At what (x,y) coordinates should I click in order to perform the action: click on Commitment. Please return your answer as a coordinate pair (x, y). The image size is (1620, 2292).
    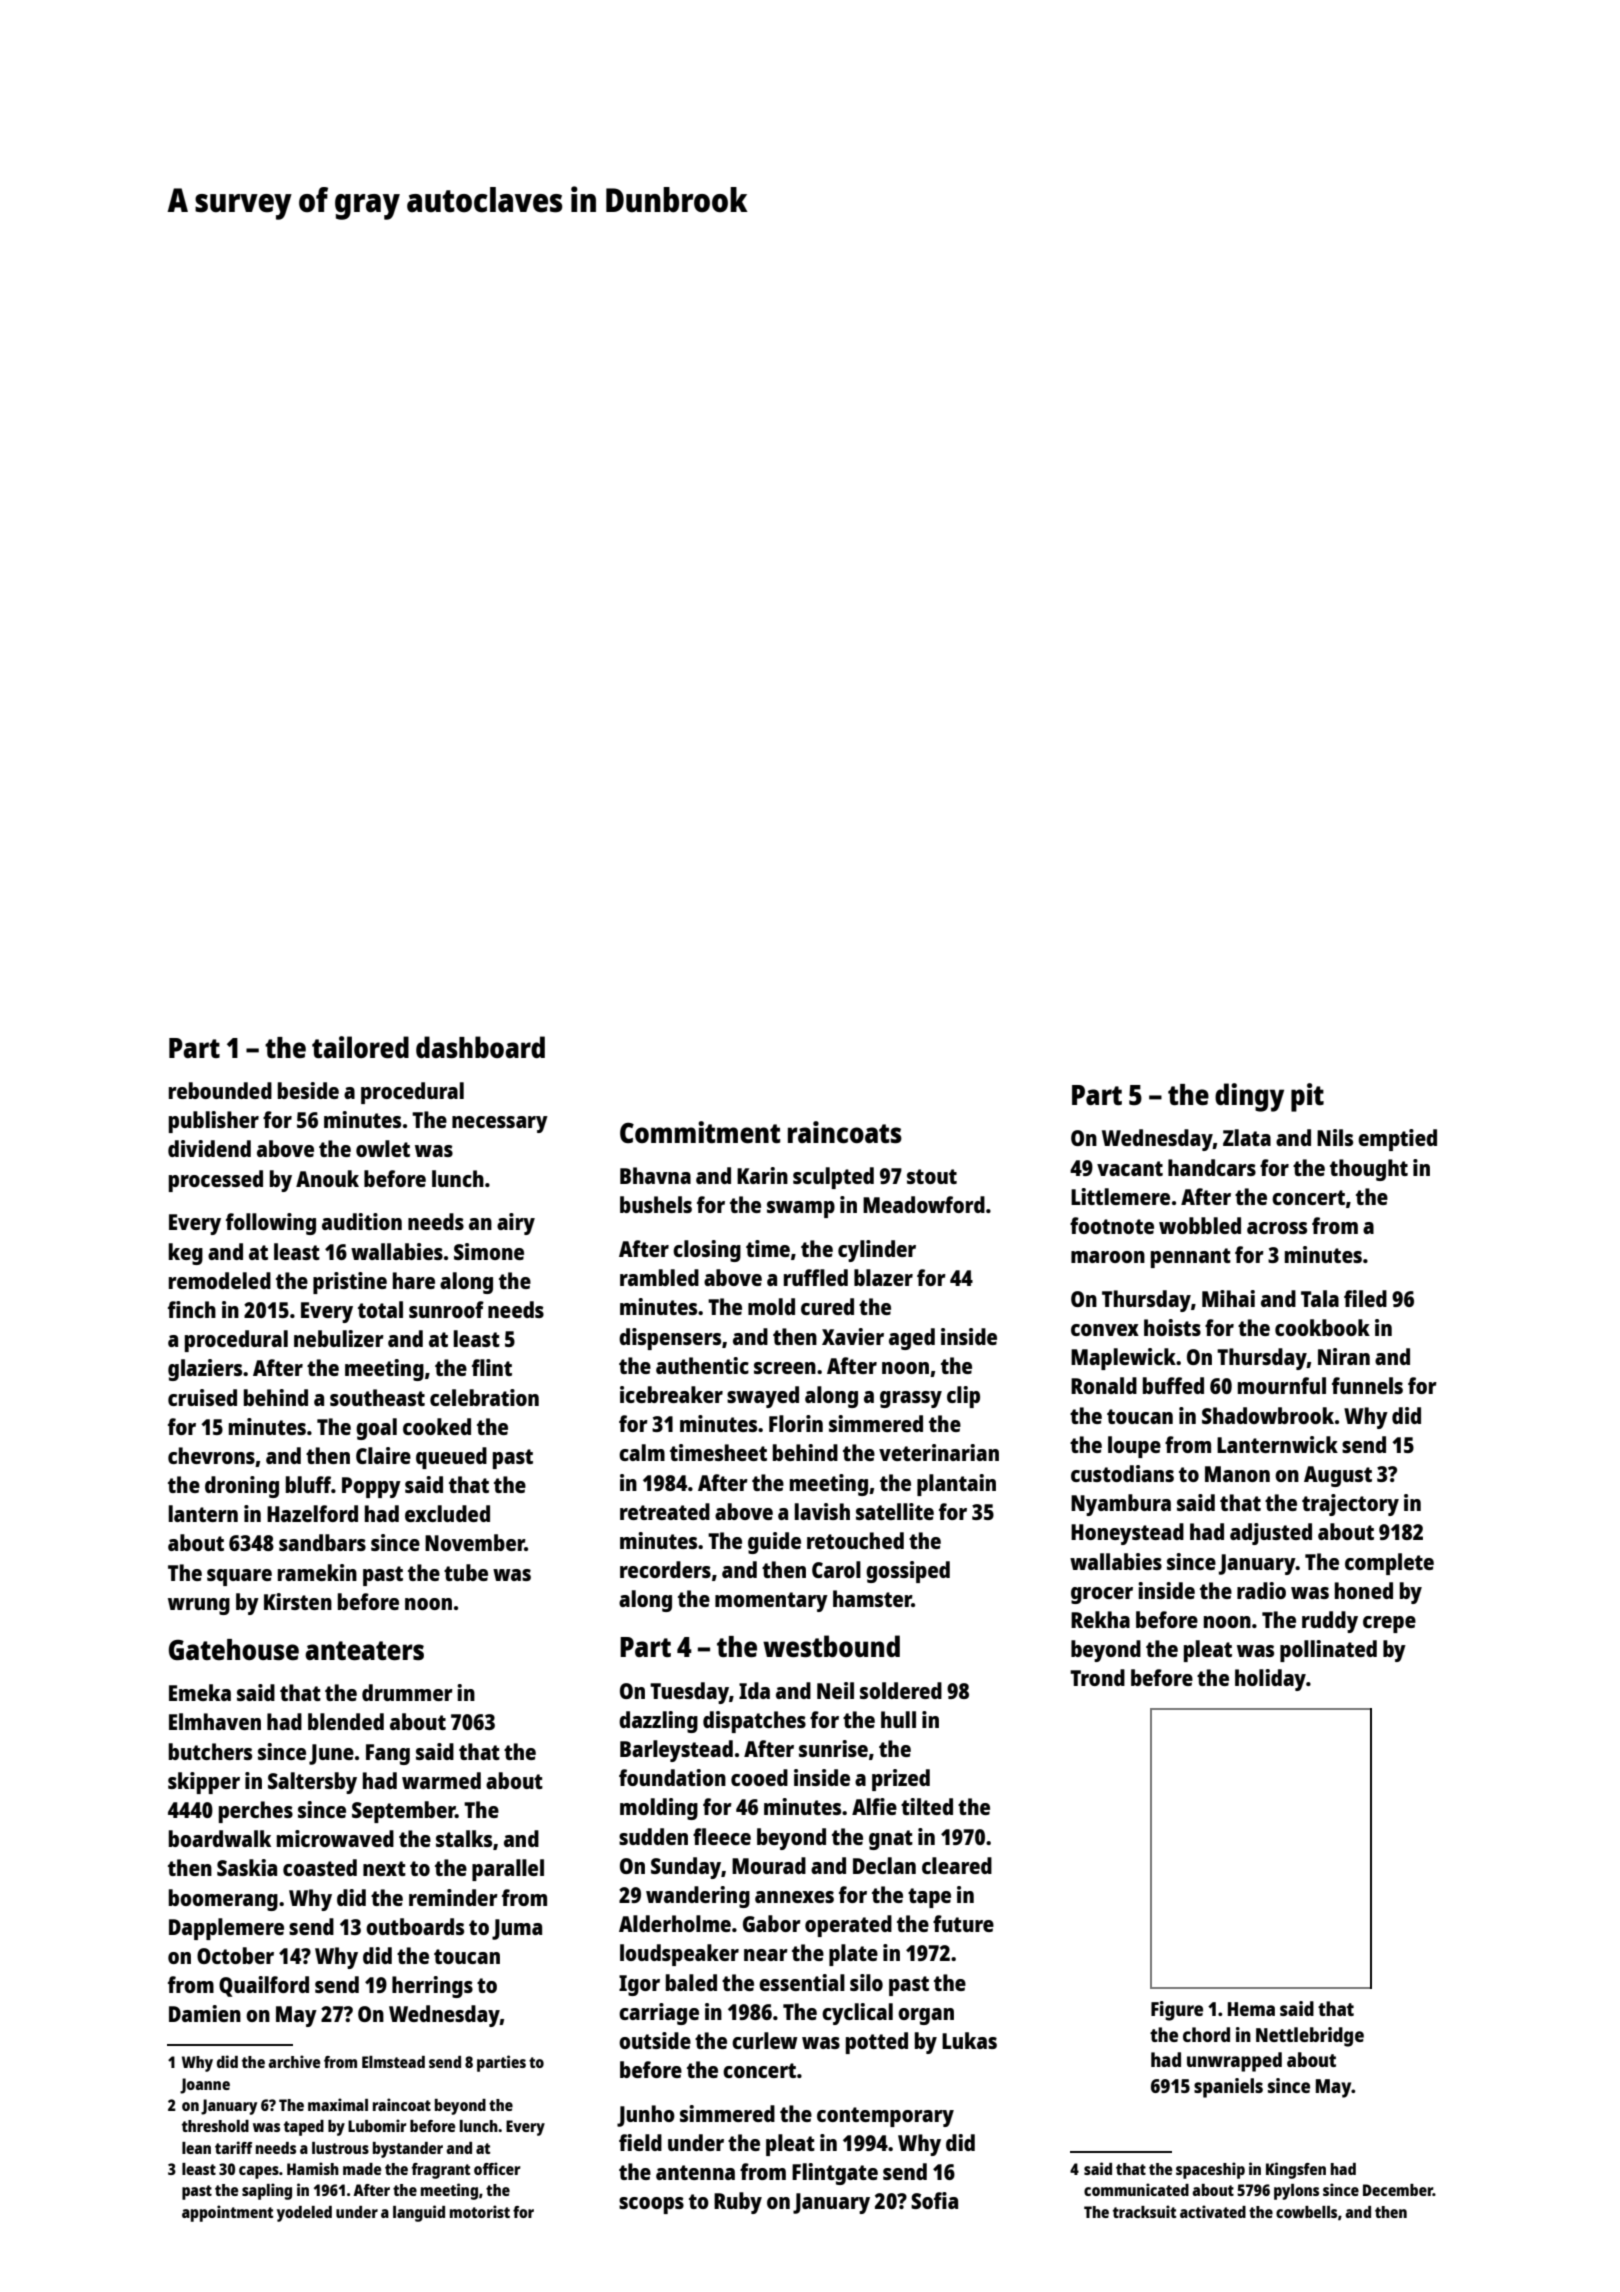
    Looking at the image, I should click on (700, 1132).
